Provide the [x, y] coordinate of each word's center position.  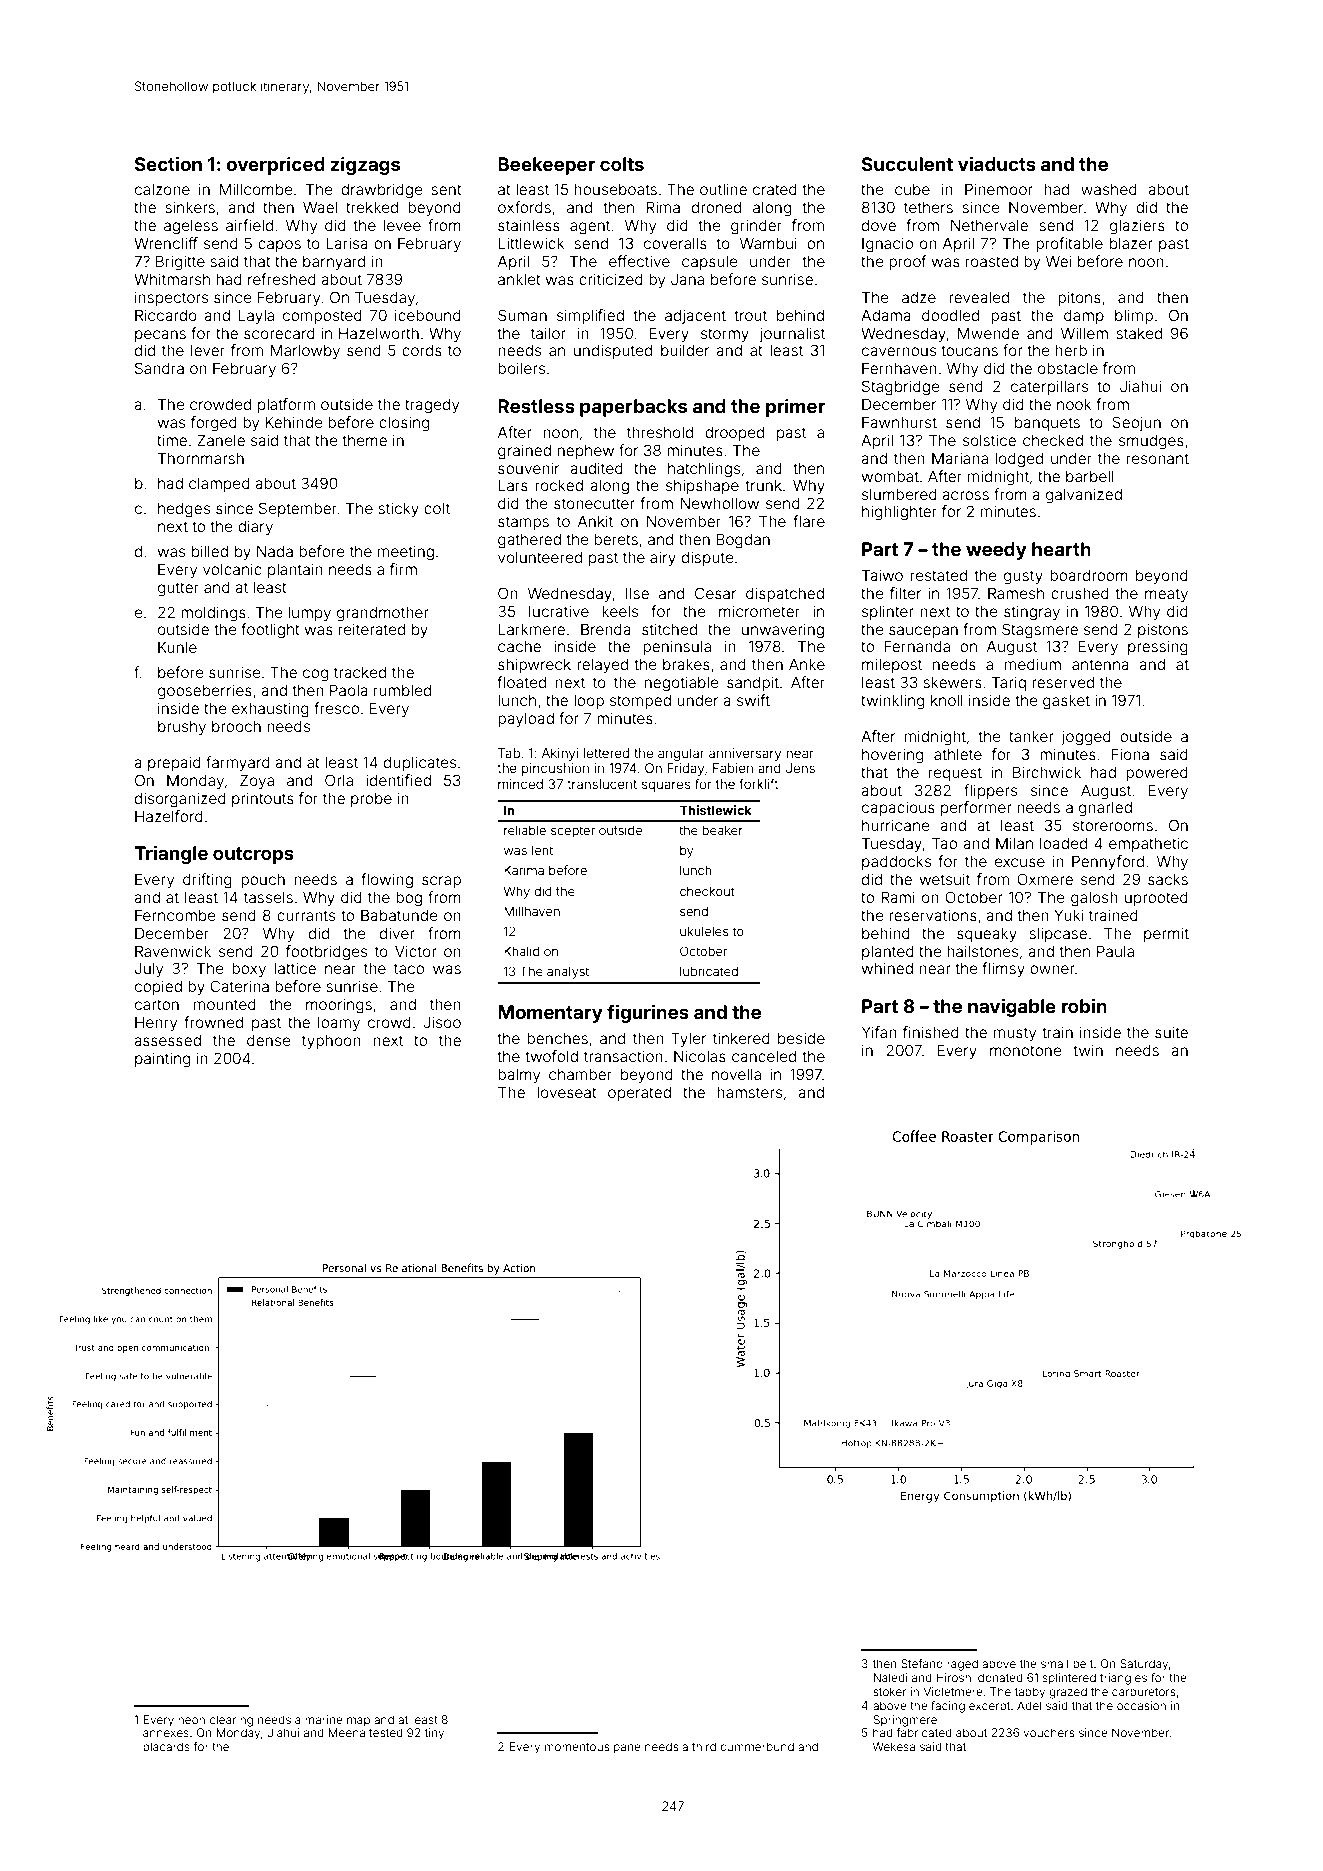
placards [166, 1747]
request [955, 774]
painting [162, 1060]
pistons [1163, 630]
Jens [800, 768]
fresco [336, 708]
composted [322, 317]
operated [639, 1094]
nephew [586, 452]
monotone [1026, 1050]
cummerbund [757, 1746]
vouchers [1048, 1732]
